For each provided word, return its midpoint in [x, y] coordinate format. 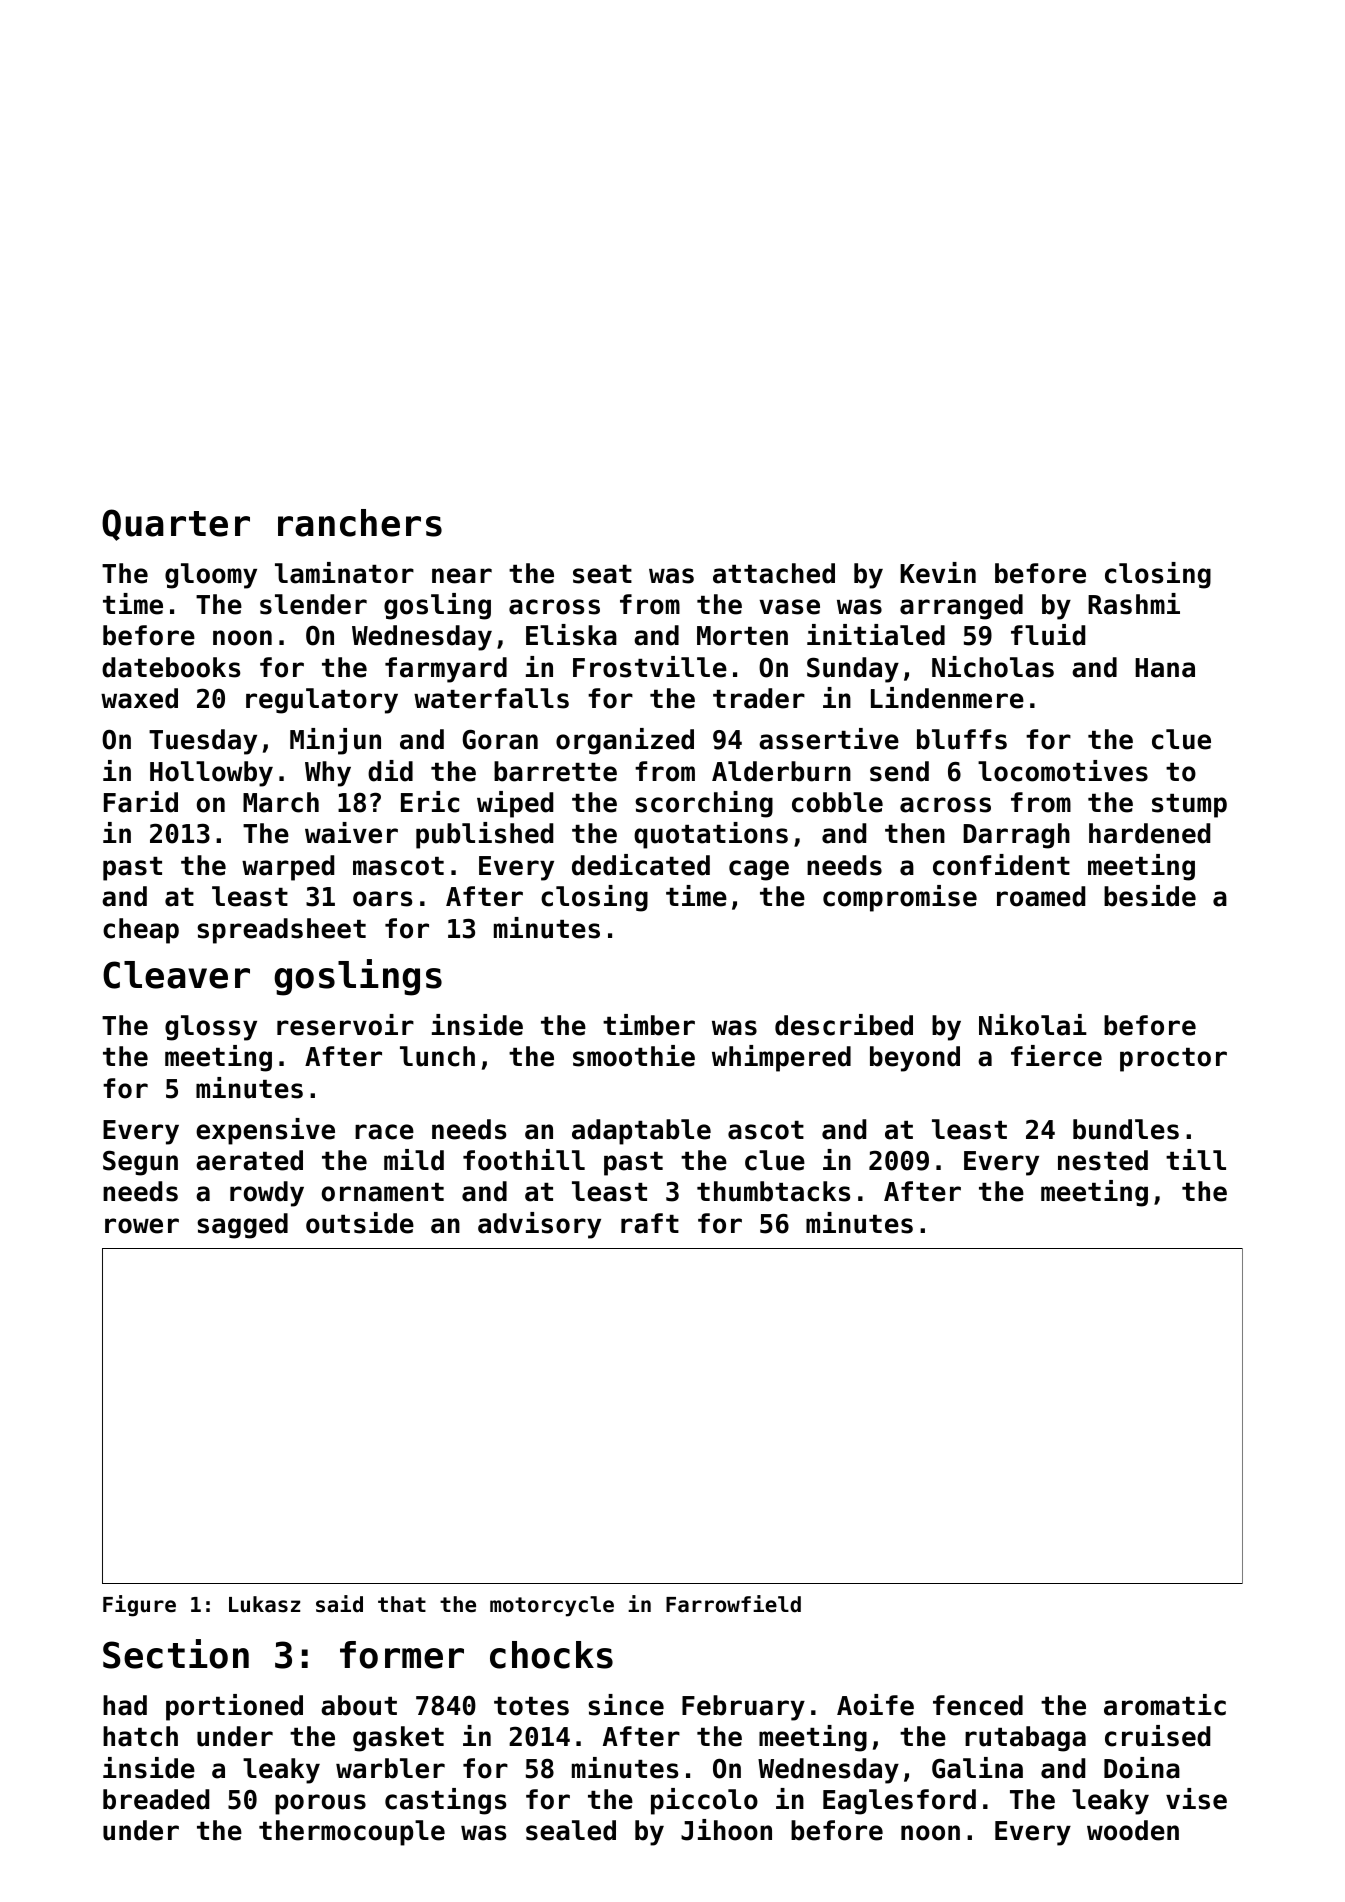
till [1196, 1159]
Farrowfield [733, 1604]
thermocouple [352, 1833]
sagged [242, 1226]
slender [313, 604]
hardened [1149, 833]
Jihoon [726, 1830]
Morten [742, 636]
